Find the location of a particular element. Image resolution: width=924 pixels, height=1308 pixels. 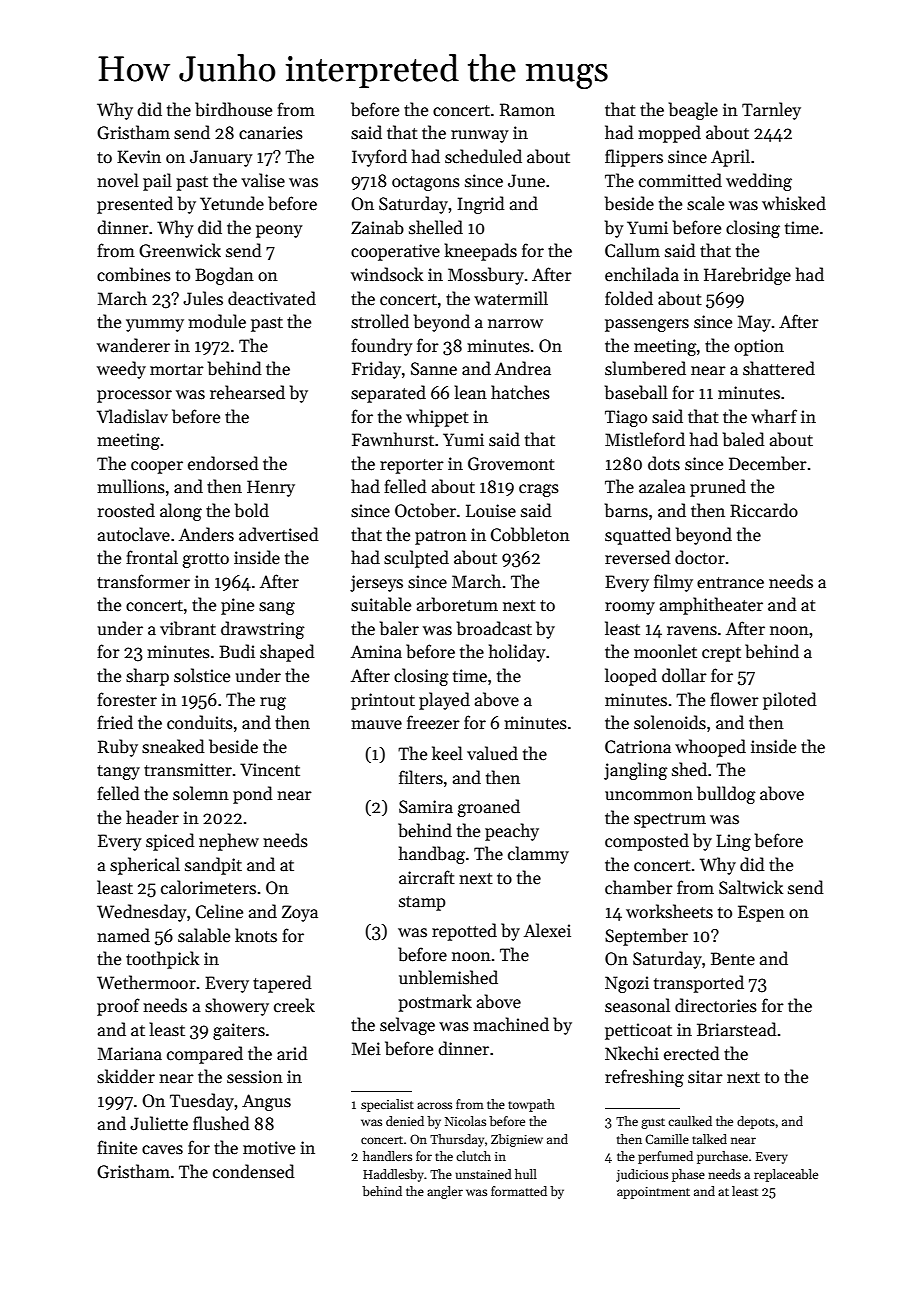

Ramon is located at coordinates (527, 110).
